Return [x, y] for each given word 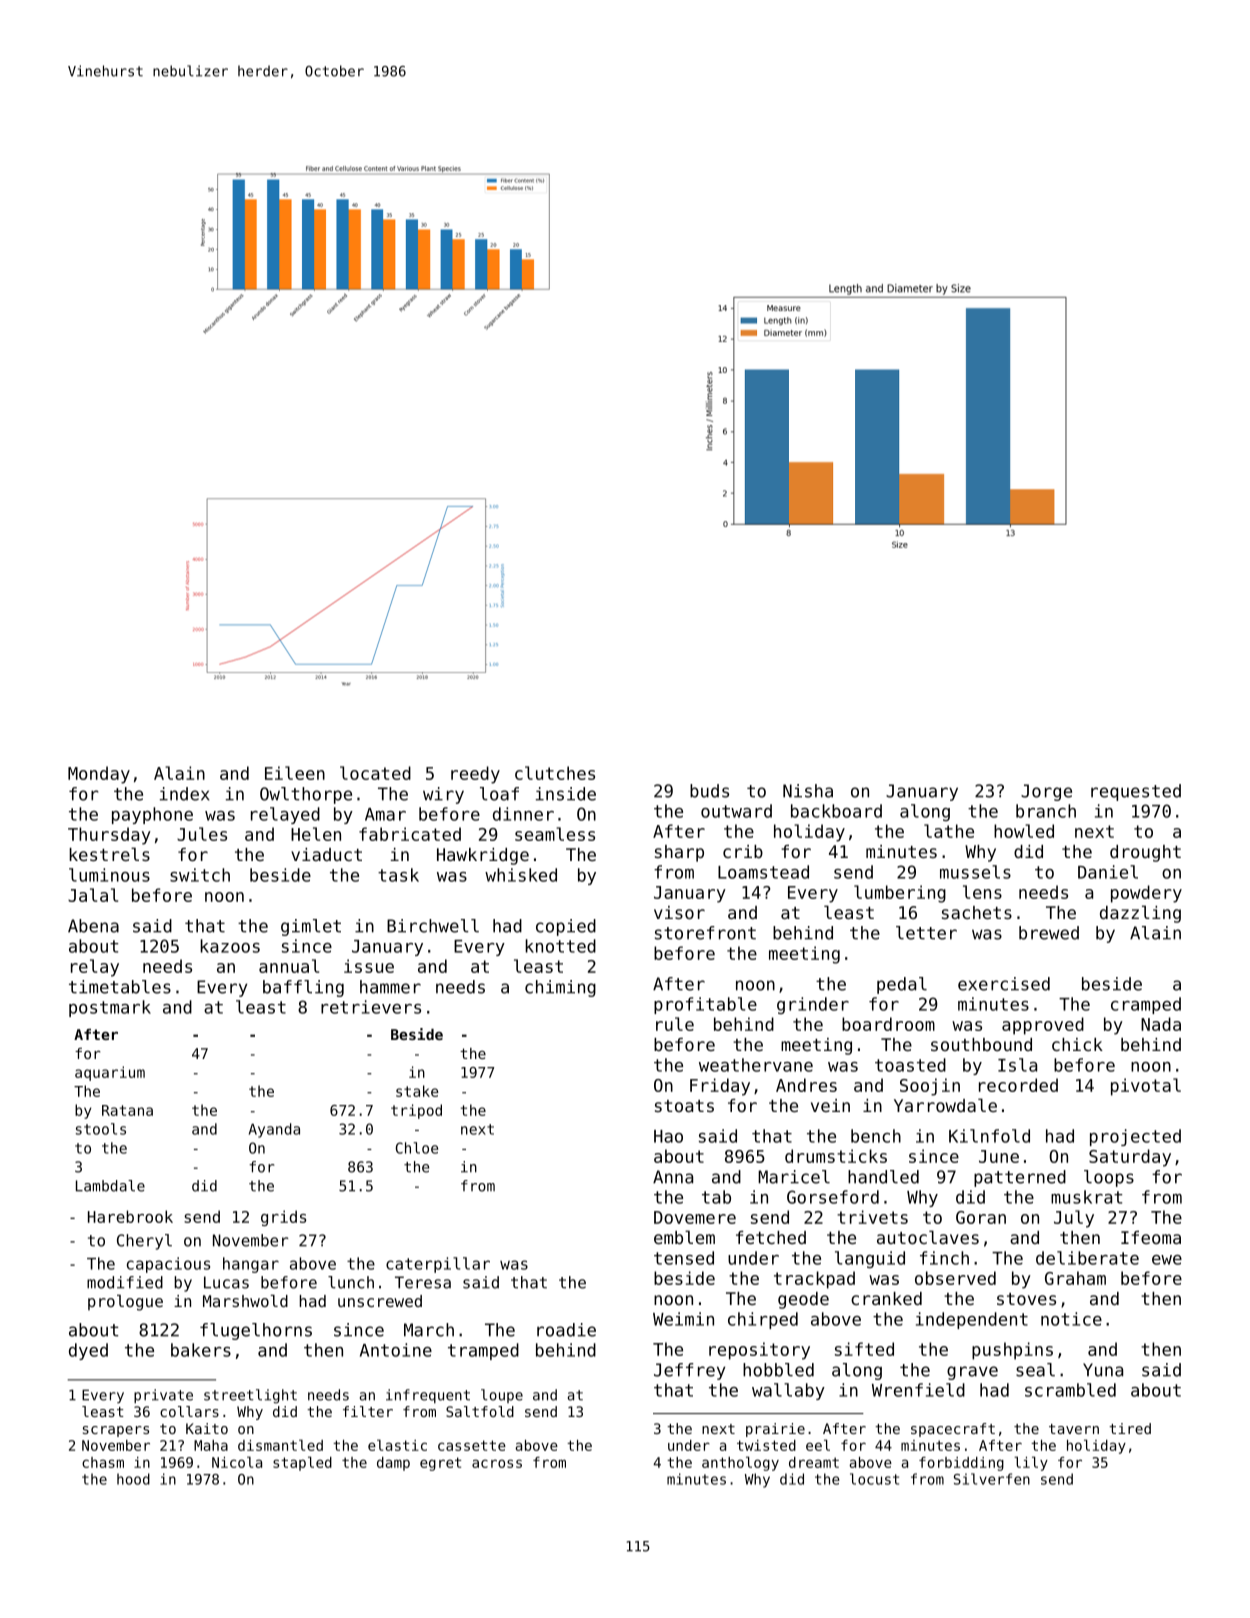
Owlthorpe [306, 795]
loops [1109, 1178]
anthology [740, 1463]
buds [709, 791]
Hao [668, 1136]
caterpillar [438, 1265]
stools [101, 1129]
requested [1136, 792]
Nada [1161, 1024]
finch [944, 1258]
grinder [813, 1005]
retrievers [371, 1007]
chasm [103, 1462]
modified [125, 1282]
